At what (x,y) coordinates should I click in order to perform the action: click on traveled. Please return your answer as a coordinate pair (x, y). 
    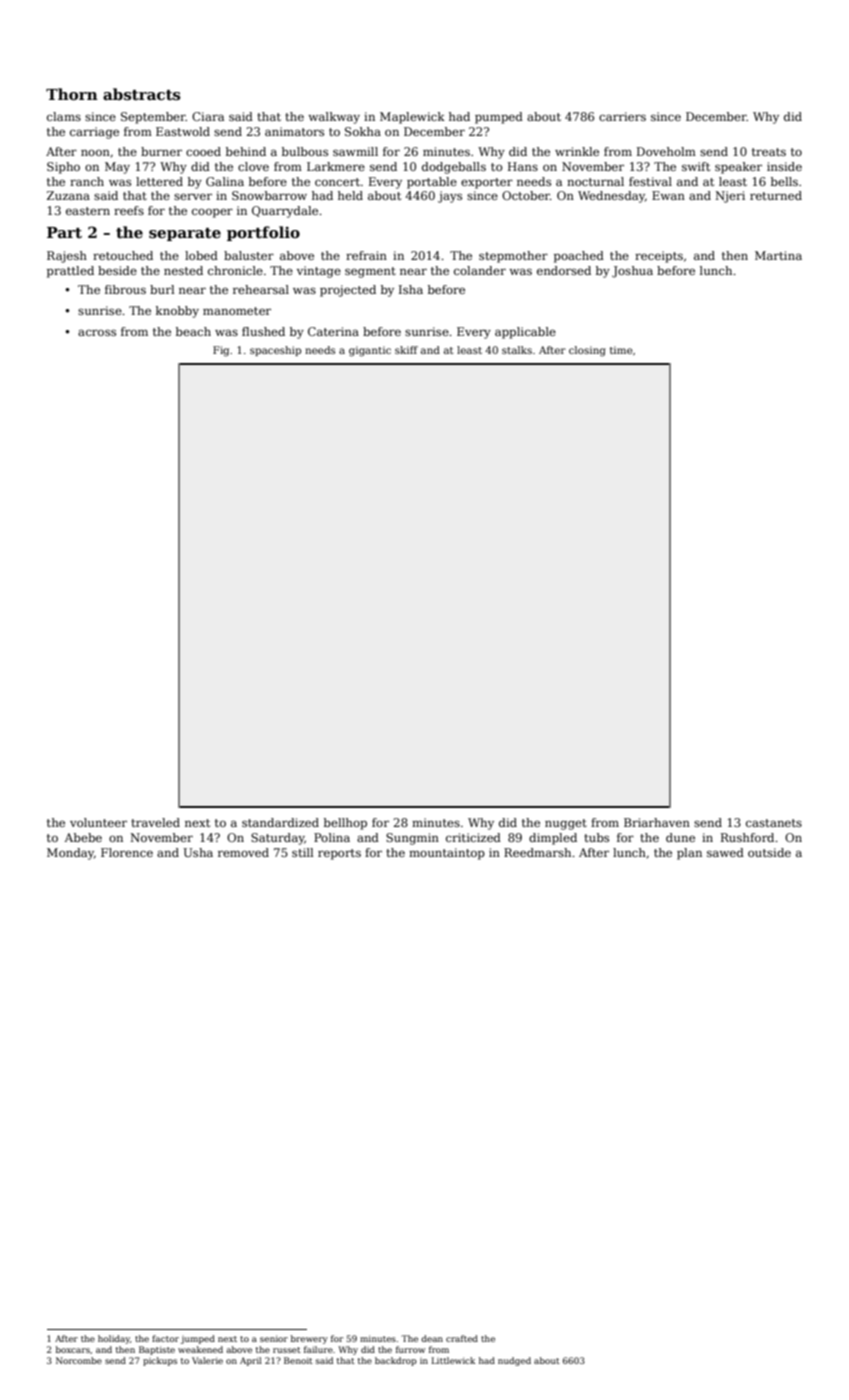
    Looking at the image, I should click on (155, 822).
